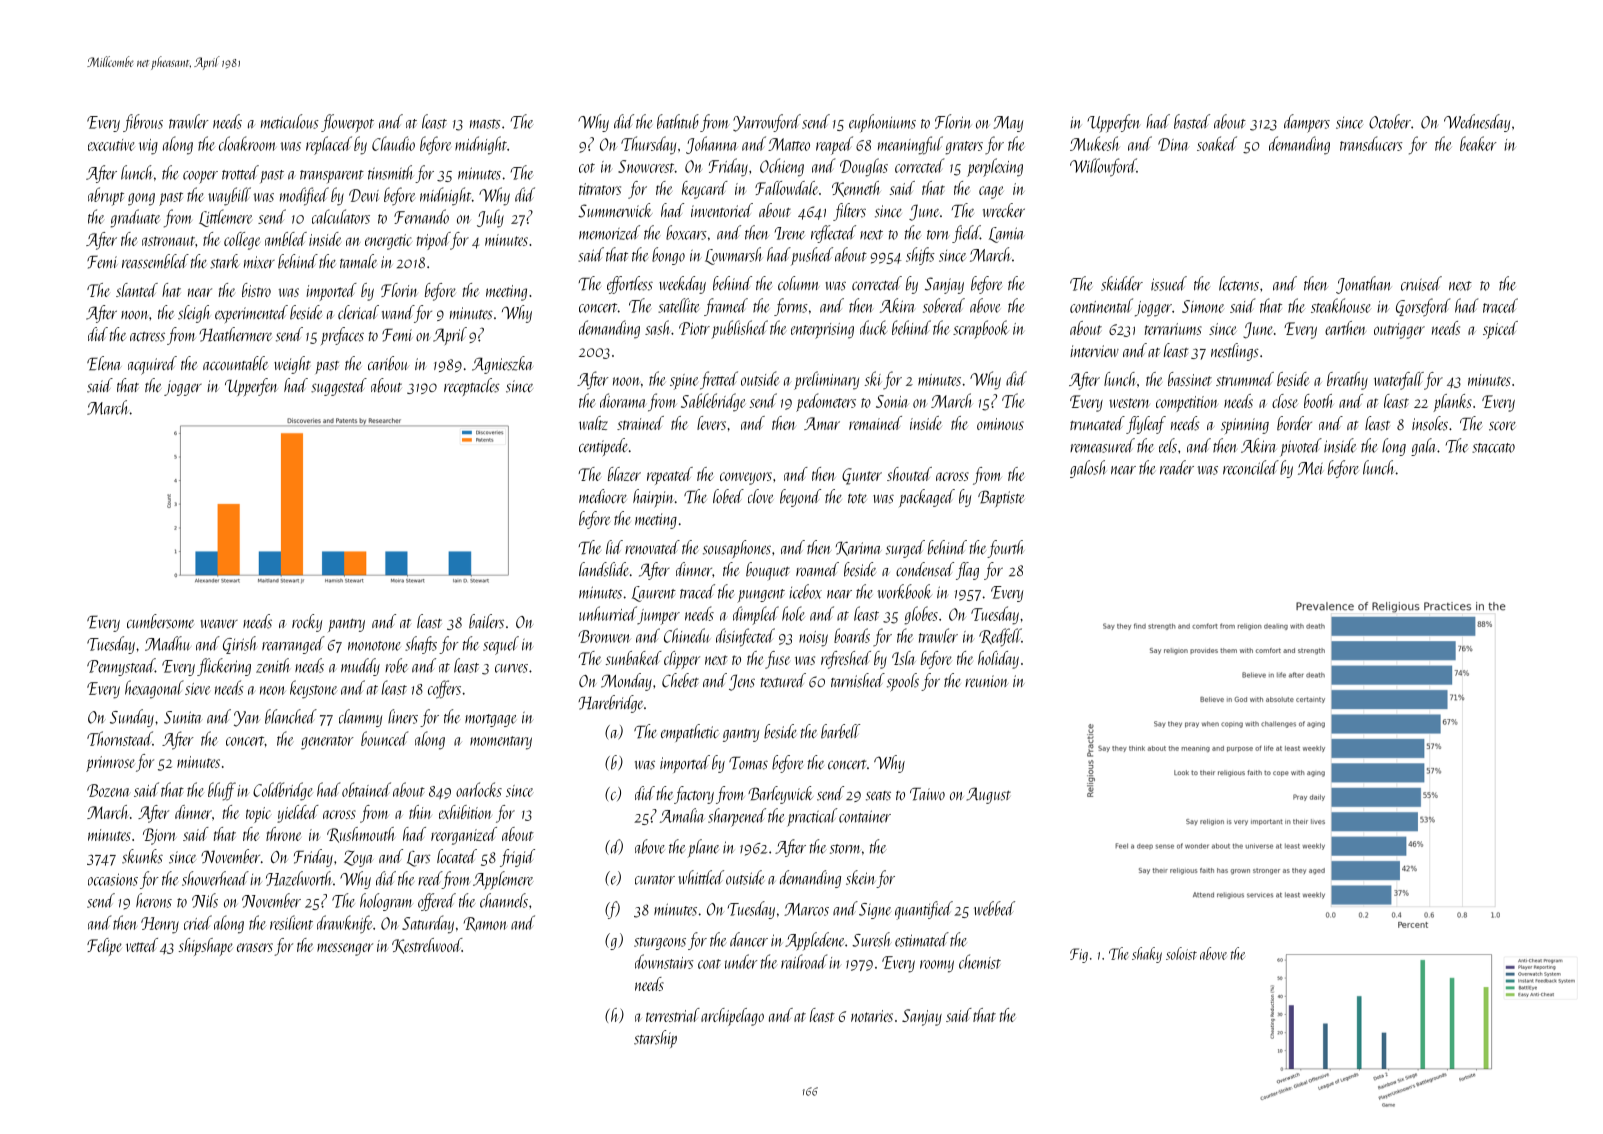  Describe the element at coordinates (1478, 143) in the page. I see `beaker` at that location.
